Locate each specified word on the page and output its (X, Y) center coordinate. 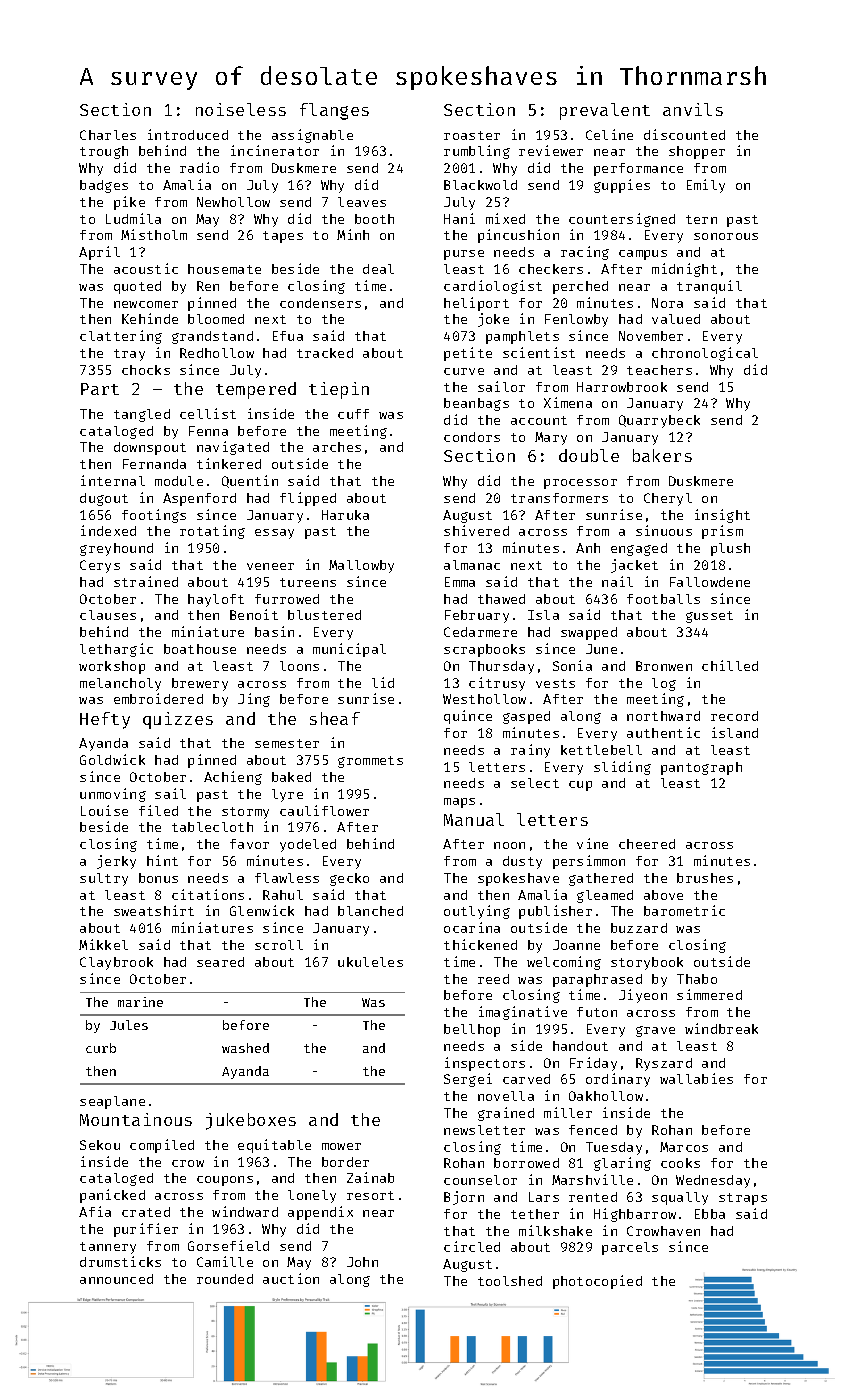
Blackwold (480, 185)
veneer (270, 566)
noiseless (241, 109)
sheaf (335, 718)
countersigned (622, 220)
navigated (233, 448)
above (663, 895)
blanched (370, 911)
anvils (693, 109)
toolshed (510, 1281)
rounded (225, 1279)
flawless (287, 878)
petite (468, 354)
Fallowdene (710, 582)
